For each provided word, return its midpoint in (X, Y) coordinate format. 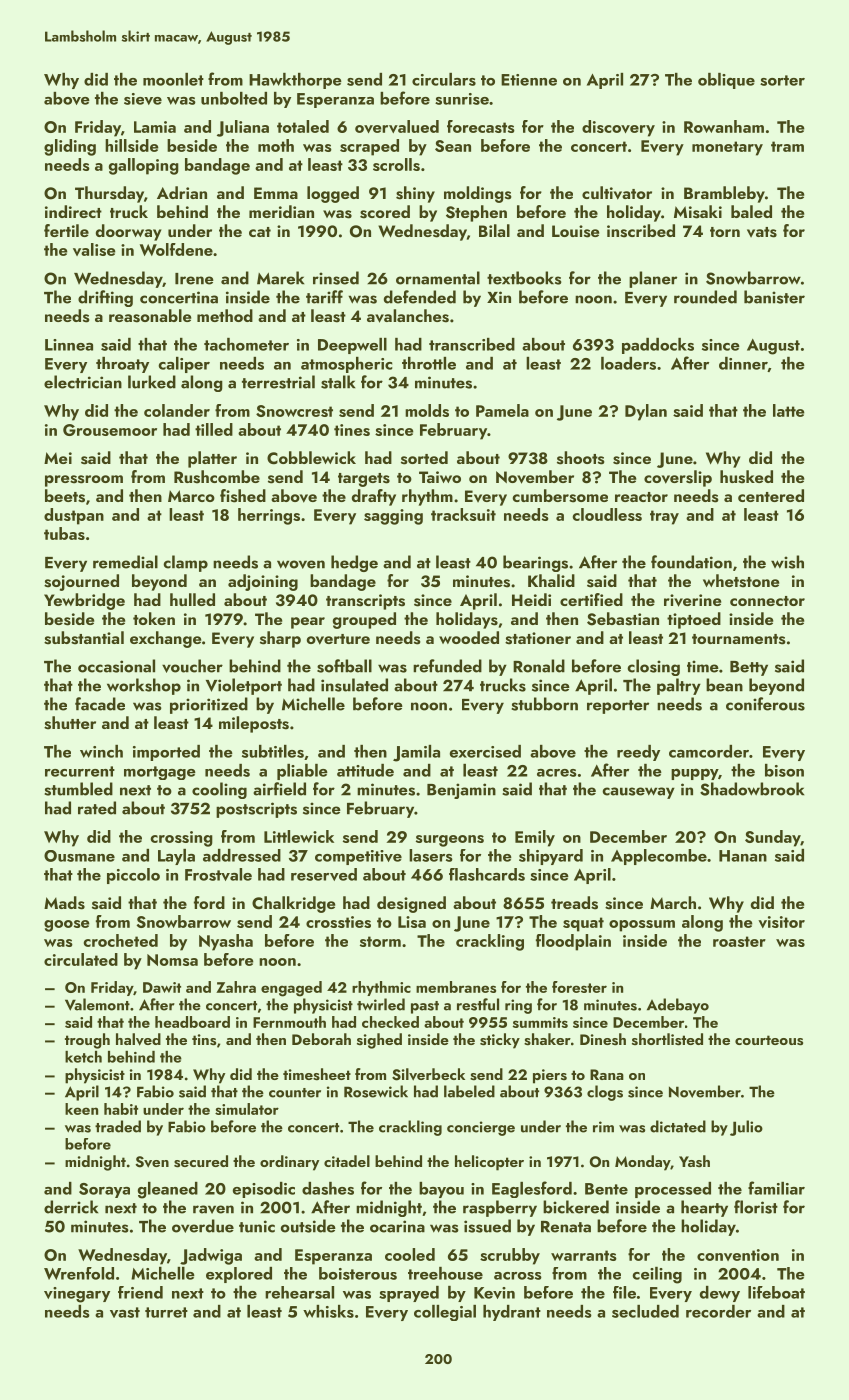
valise (94, 249)
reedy (638, 753)
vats (762, 232)
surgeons (450, 841)
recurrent (80, 771)
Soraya (104, 1190)
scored (385, 212)
